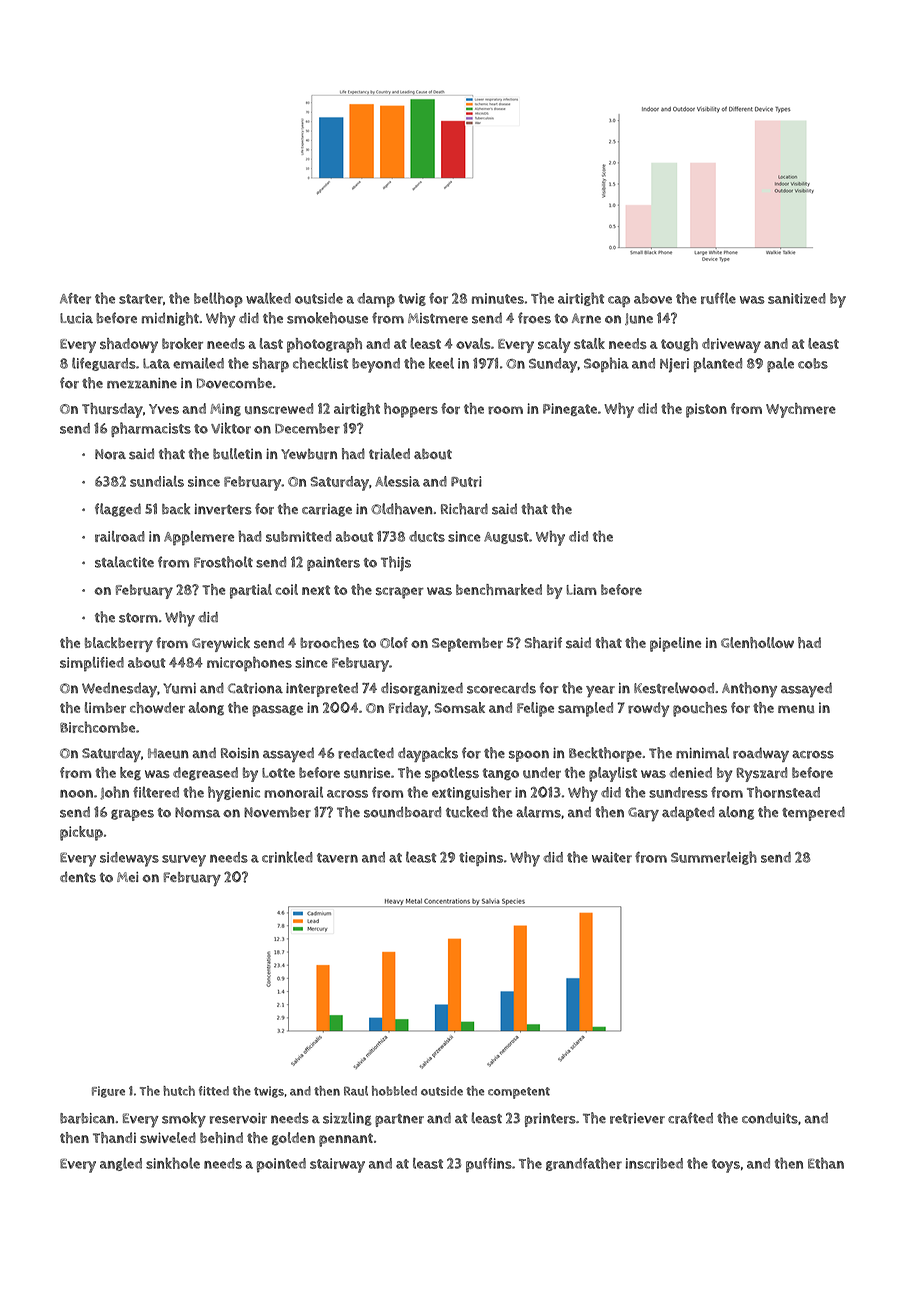  What do you see at coordinates (92, 664) in the screenshot?
I see `simplified` at bounding box center [92, 664].
